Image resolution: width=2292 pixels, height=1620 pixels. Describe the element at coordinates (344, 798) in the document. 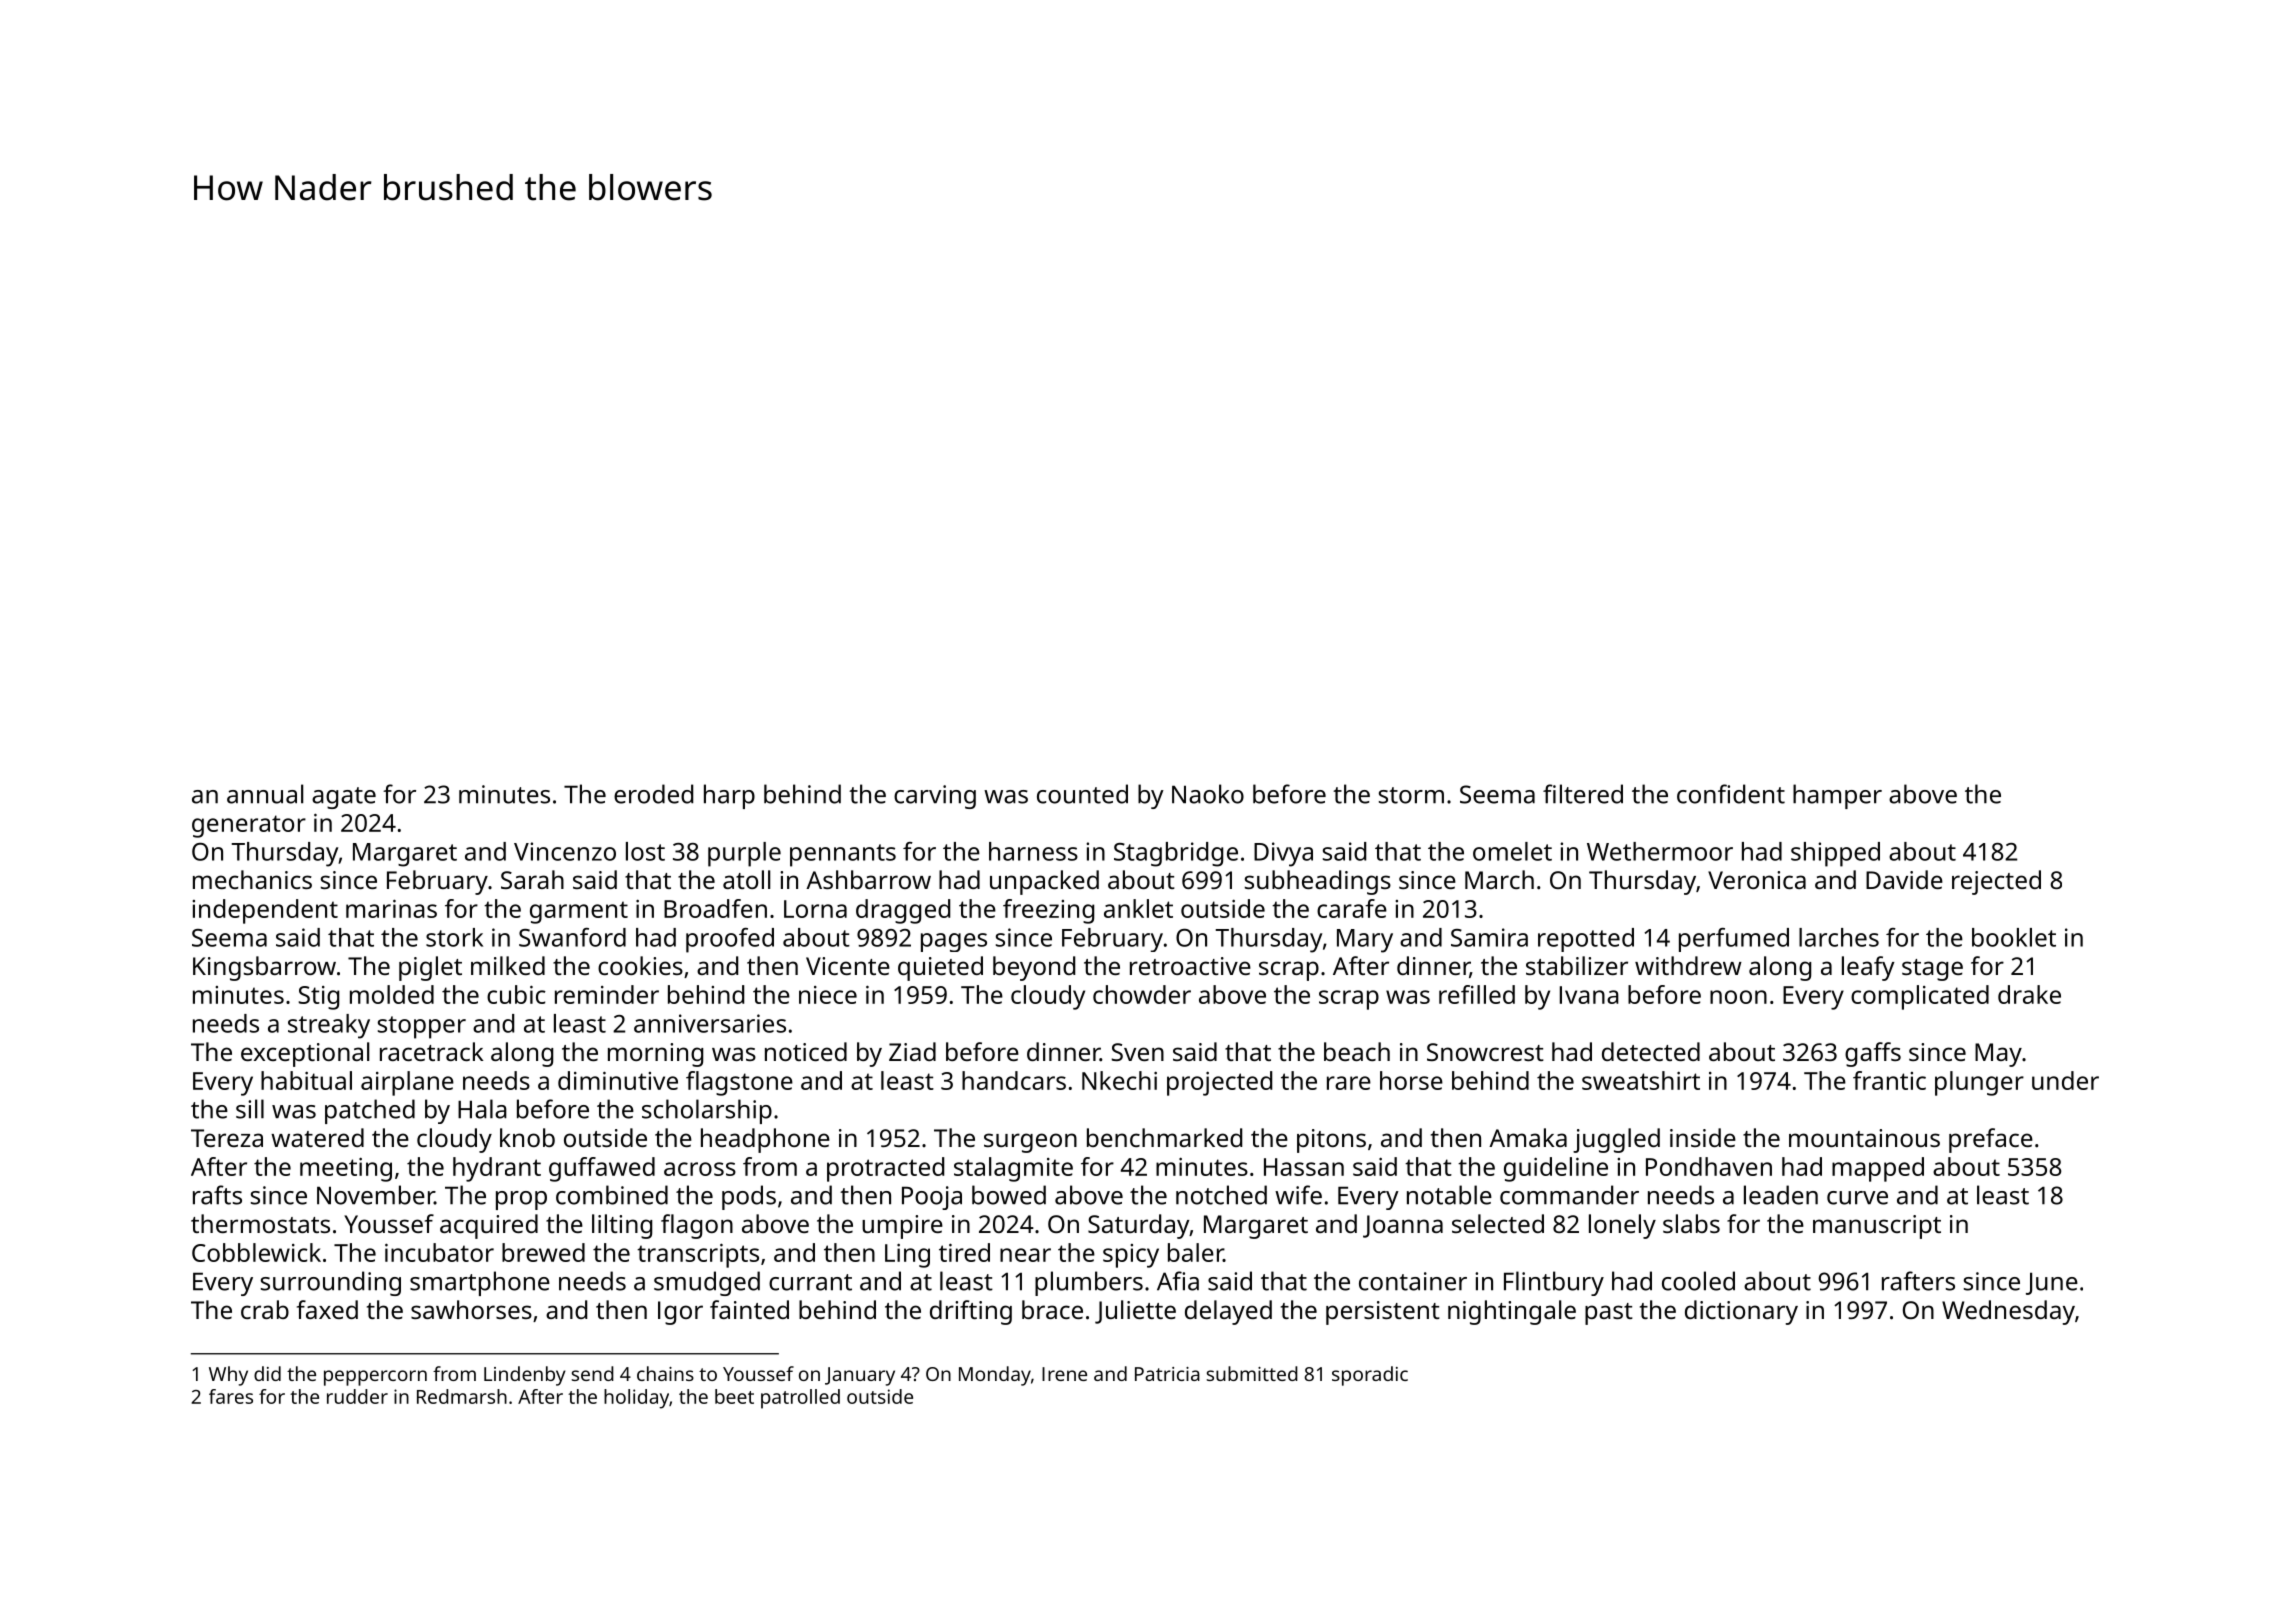

I see `agate` at that location.
